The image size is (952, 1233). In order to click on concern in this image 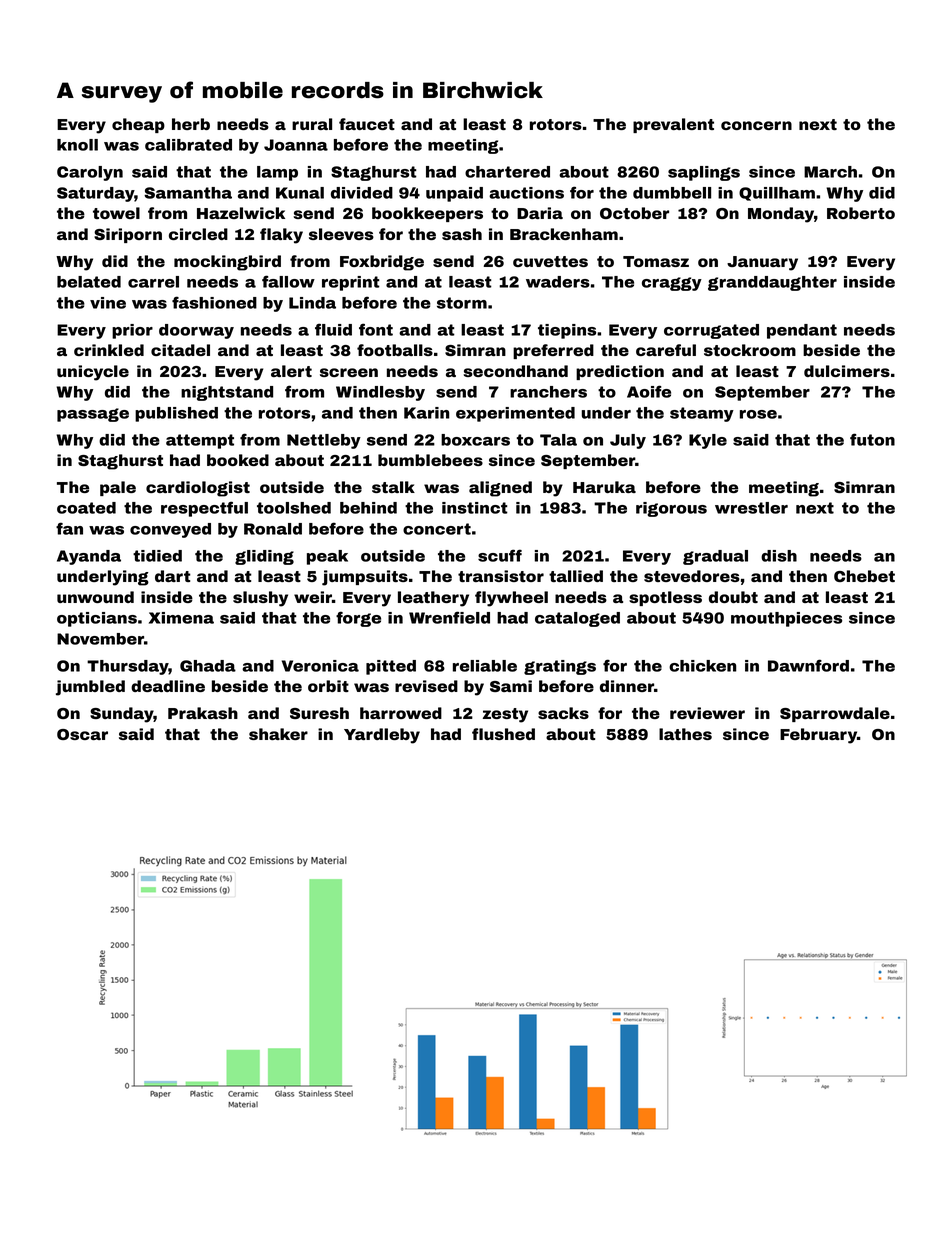, I will do `click(756, 125)`.
